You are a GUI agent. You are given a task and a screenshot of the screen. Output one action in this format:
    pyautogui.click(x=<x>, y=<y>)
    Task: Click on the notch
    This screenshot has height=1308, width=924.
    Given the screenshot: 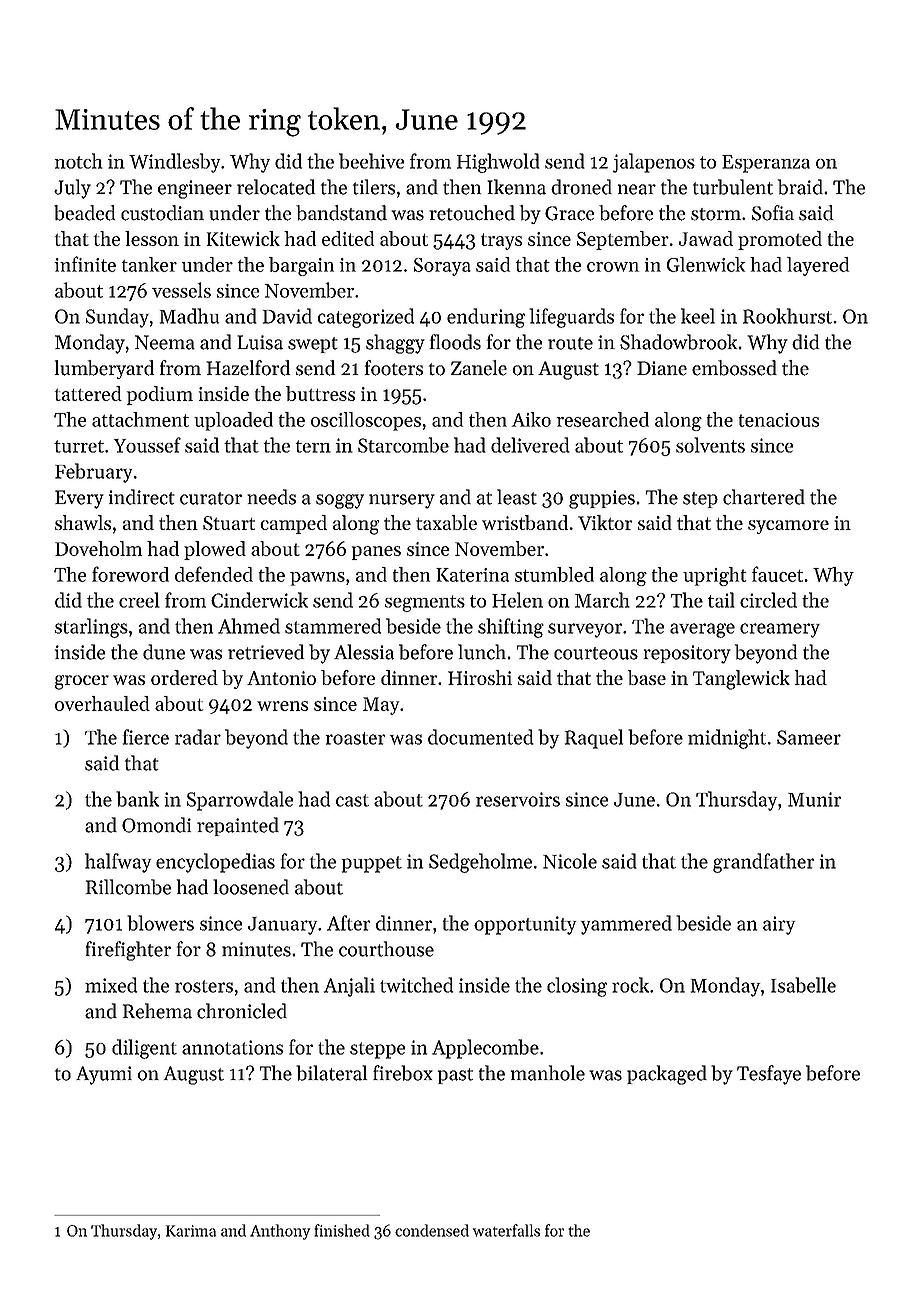 What is the action you would take?
    pyautogui.click(x=79, y=161)
